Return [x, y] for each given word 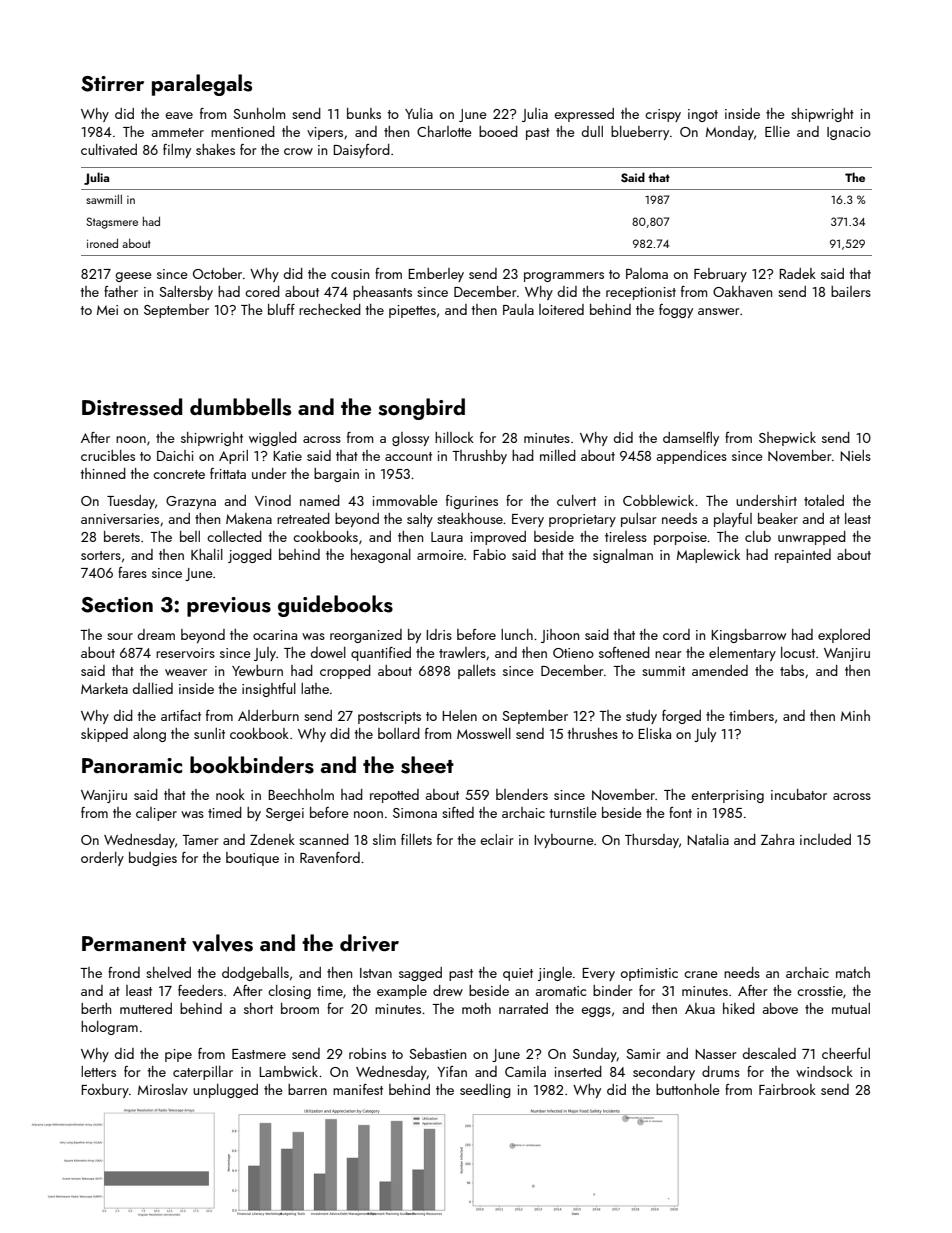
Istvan [376, 973]
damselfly [691, 439]
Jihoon [560, 636]
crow [298, 151]
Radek [797, 273]
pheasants [382, 293]
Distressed [132, 407]
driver [369, 943]
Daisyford [361, 151]
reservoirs [185, 653]
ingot [703, 115]
